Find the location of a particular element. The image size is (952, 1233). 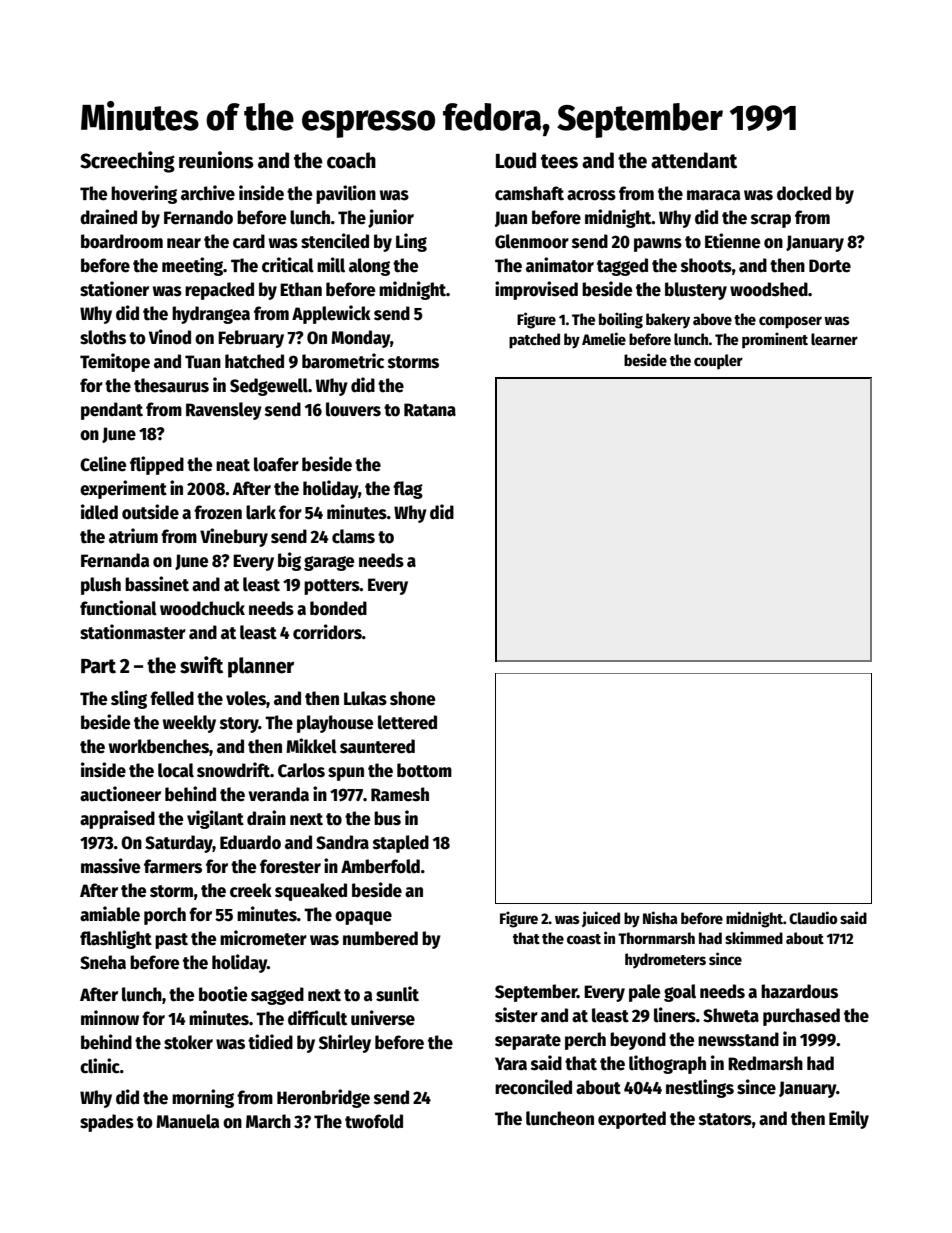

Claudio is located at coordinates (813, 917).
